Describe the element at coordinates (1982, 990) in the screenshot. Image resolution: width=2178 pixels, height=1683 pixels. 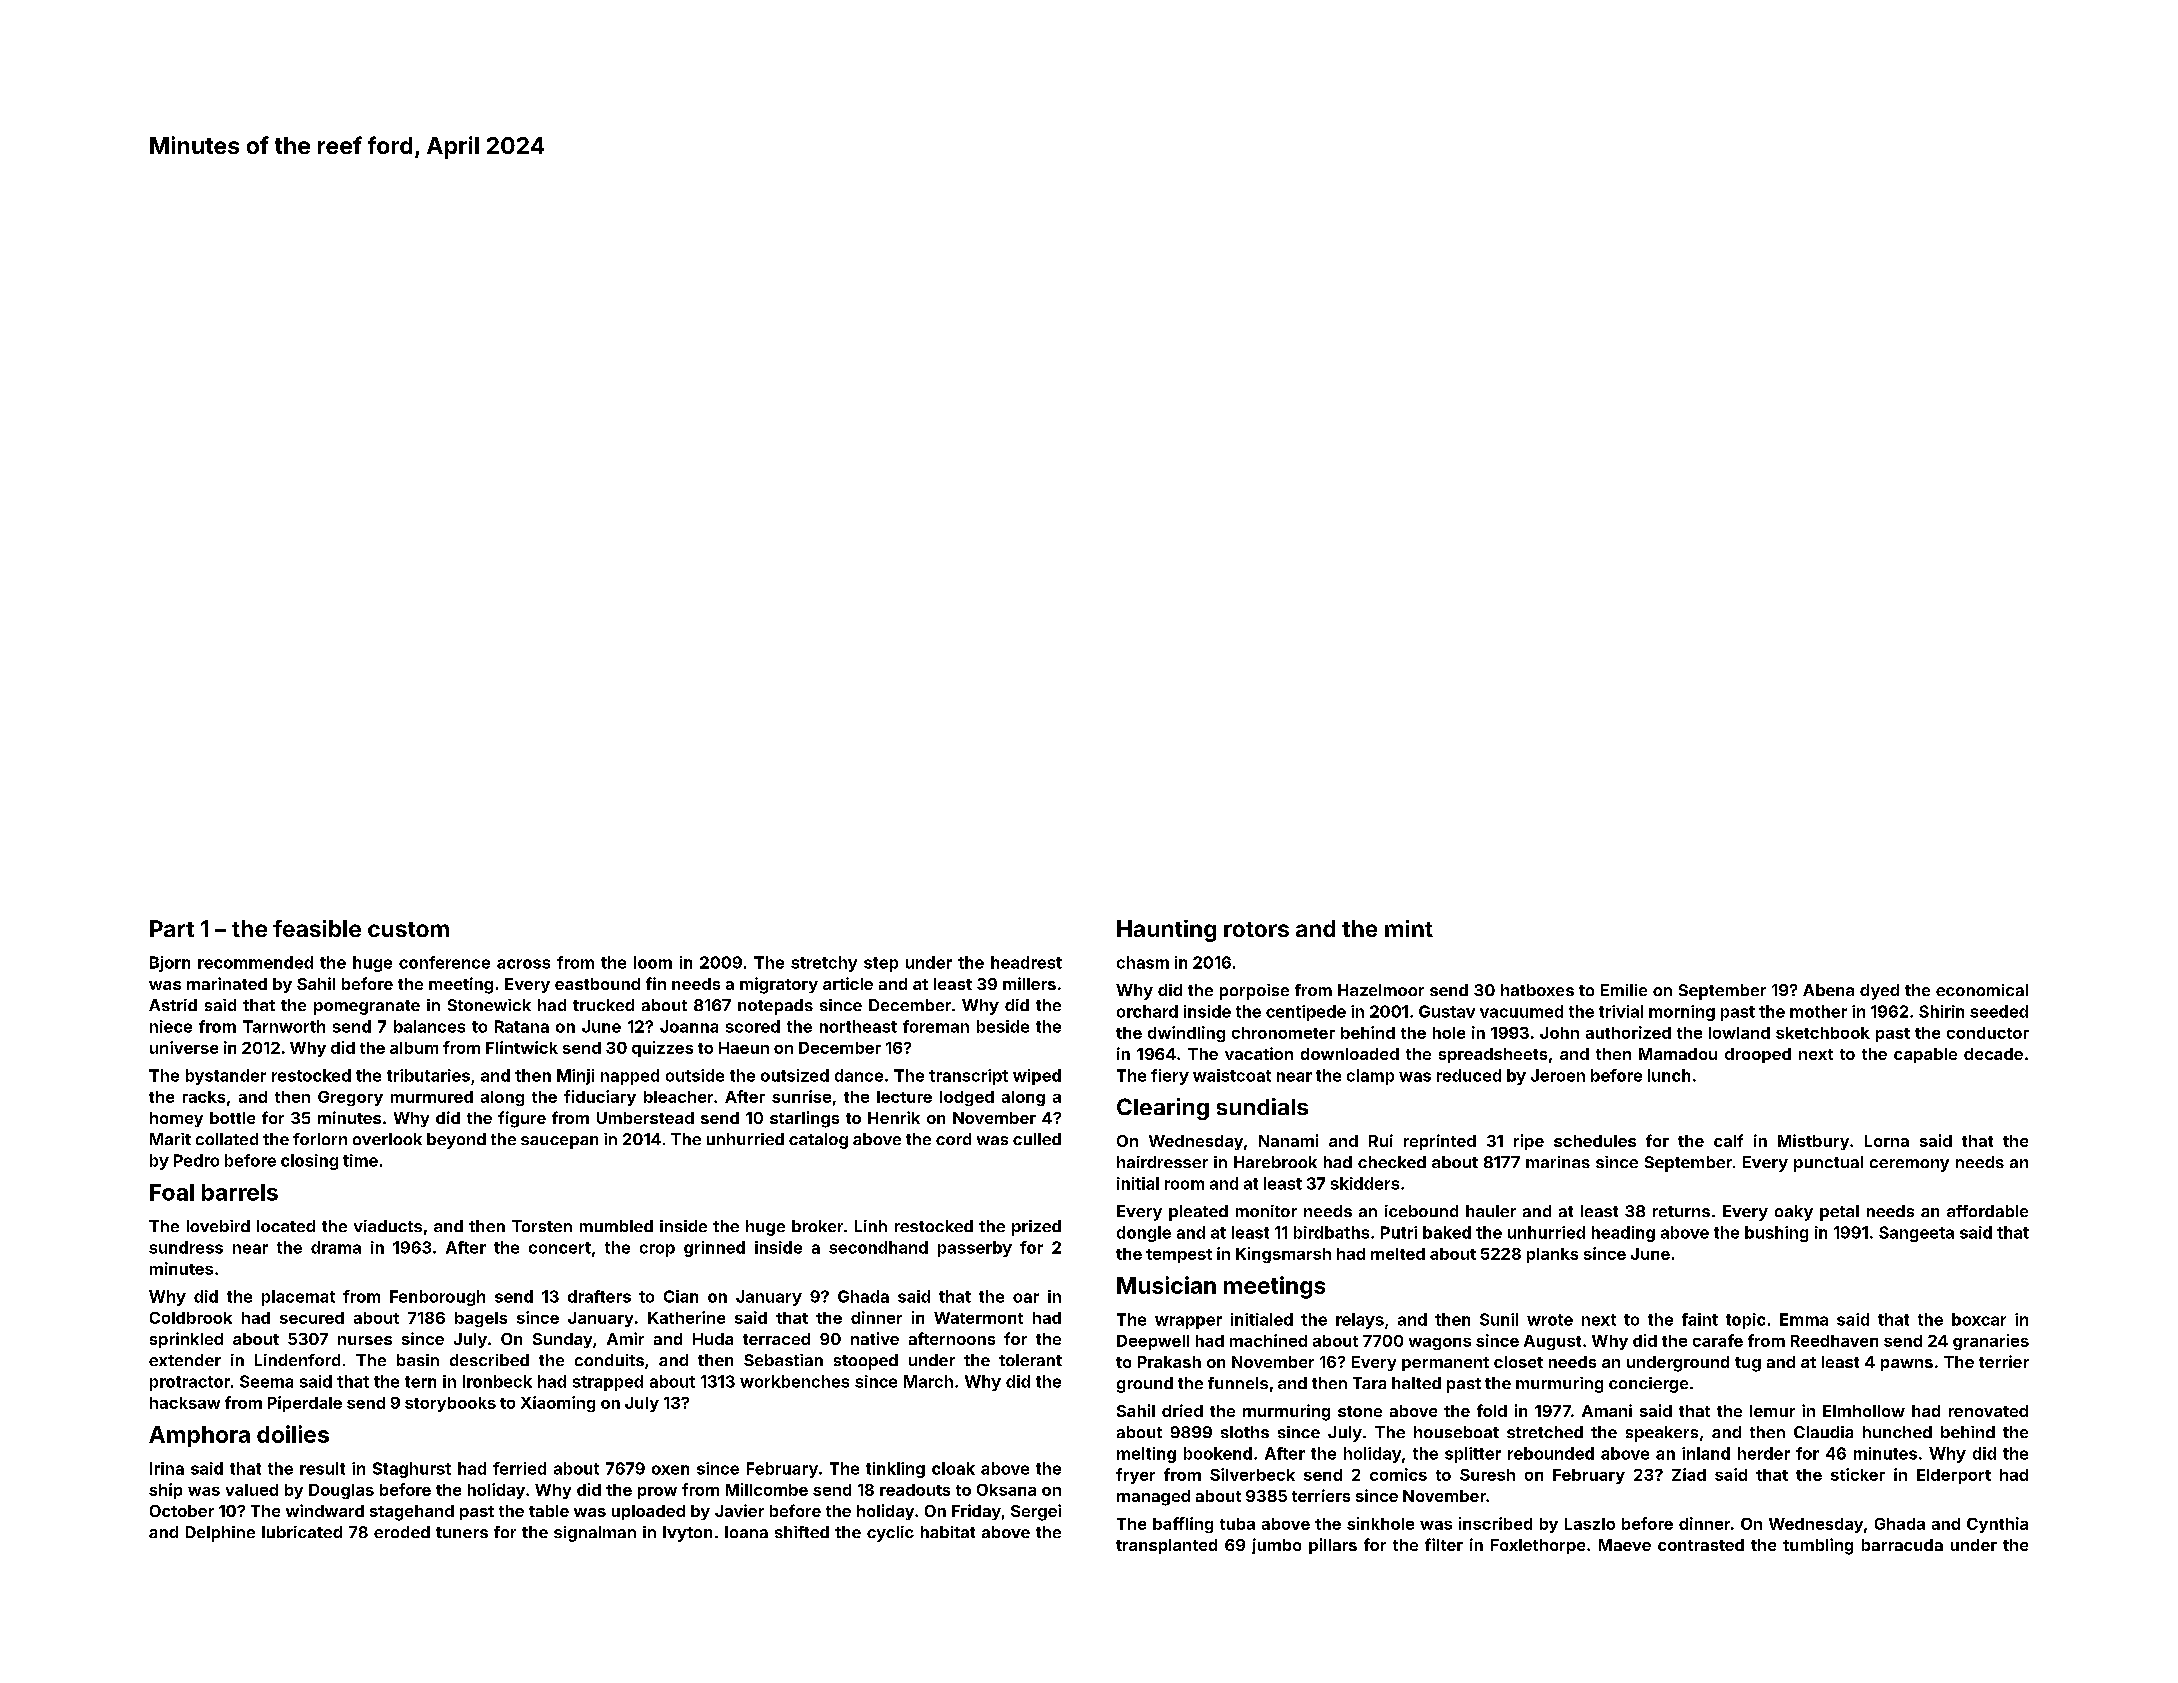
I see `economical` at that location.
